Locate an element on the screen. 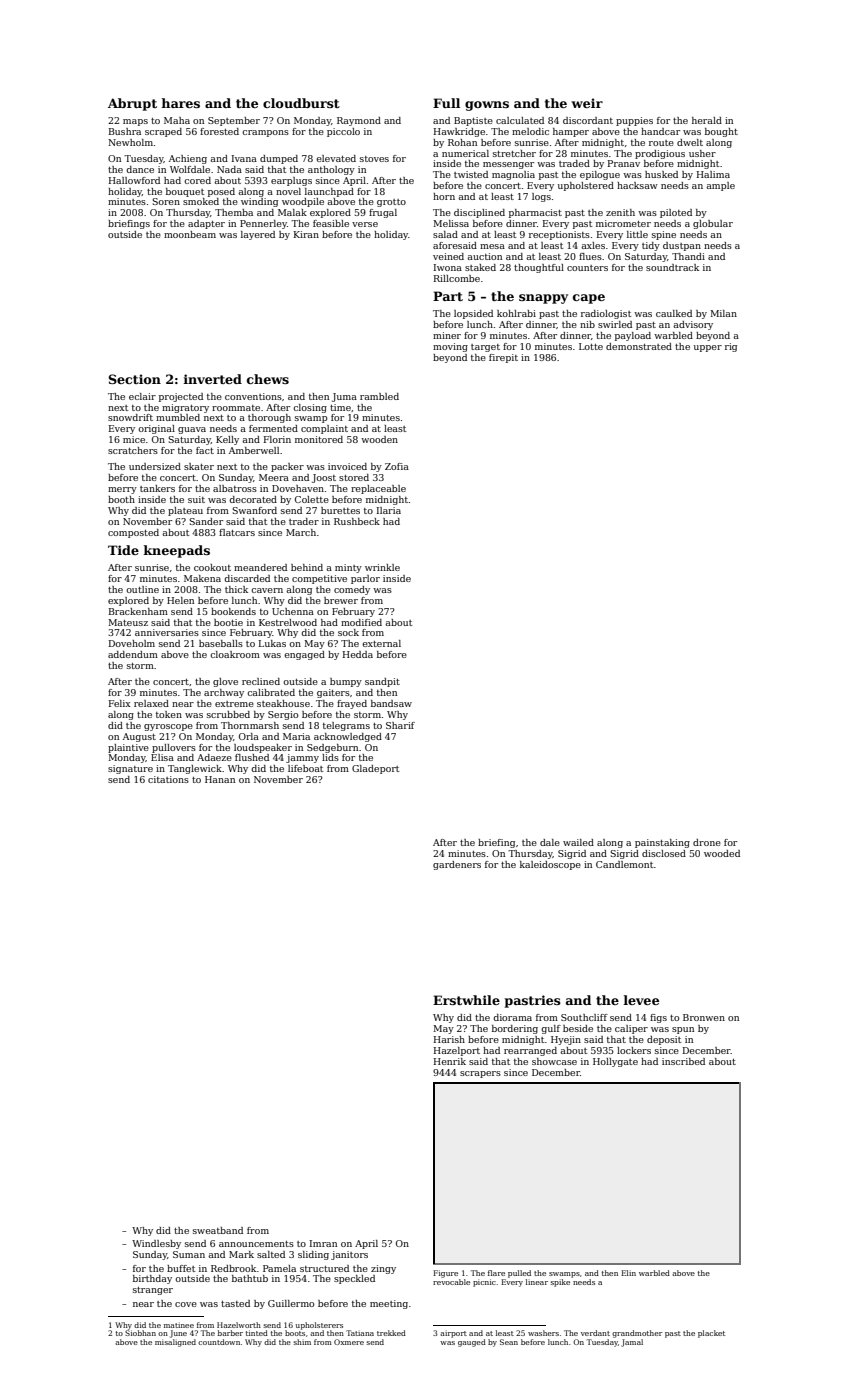  countdown is located at coordinates (219, 1342).
